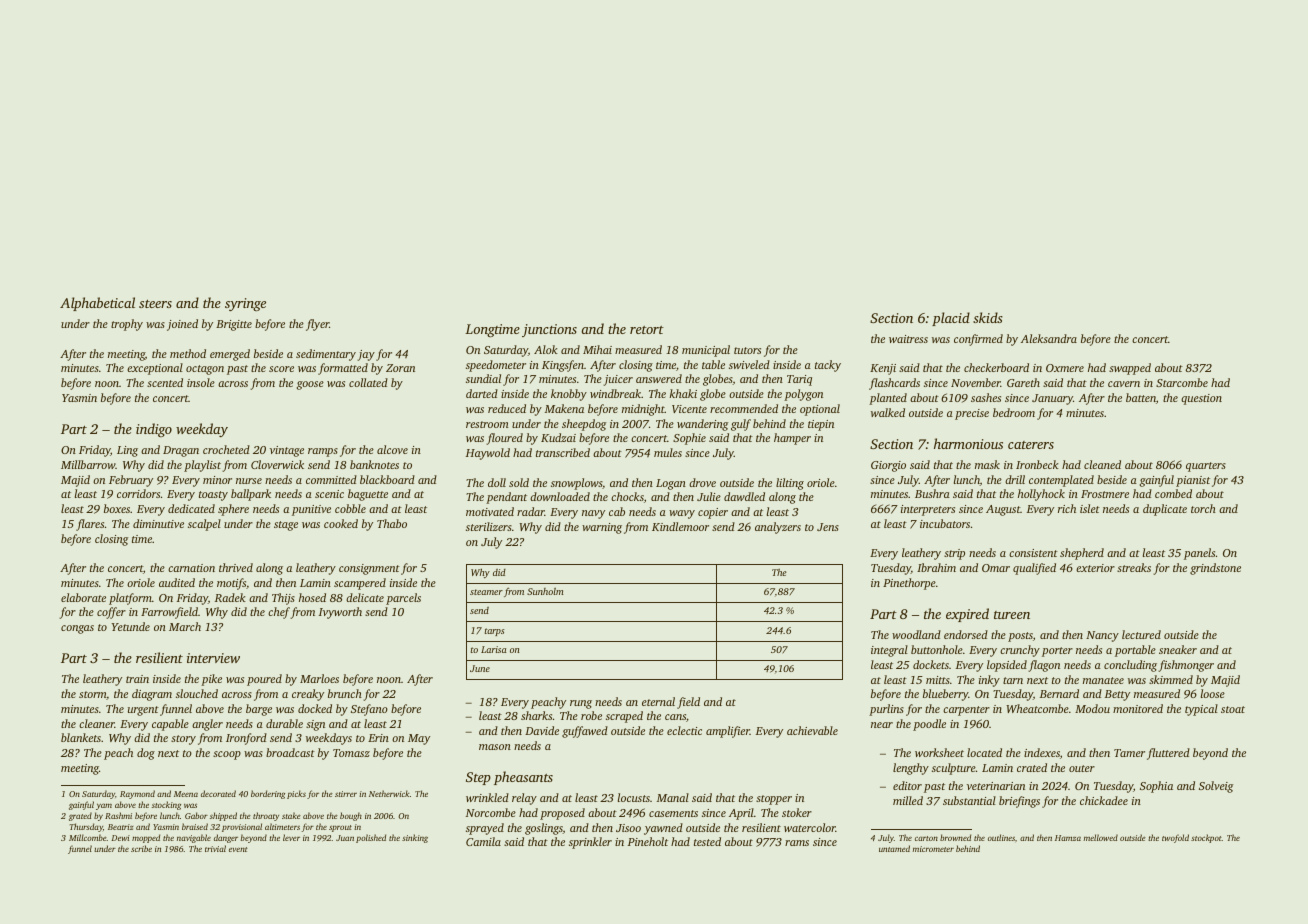  I want to click on motifs, so click(231, 584).
